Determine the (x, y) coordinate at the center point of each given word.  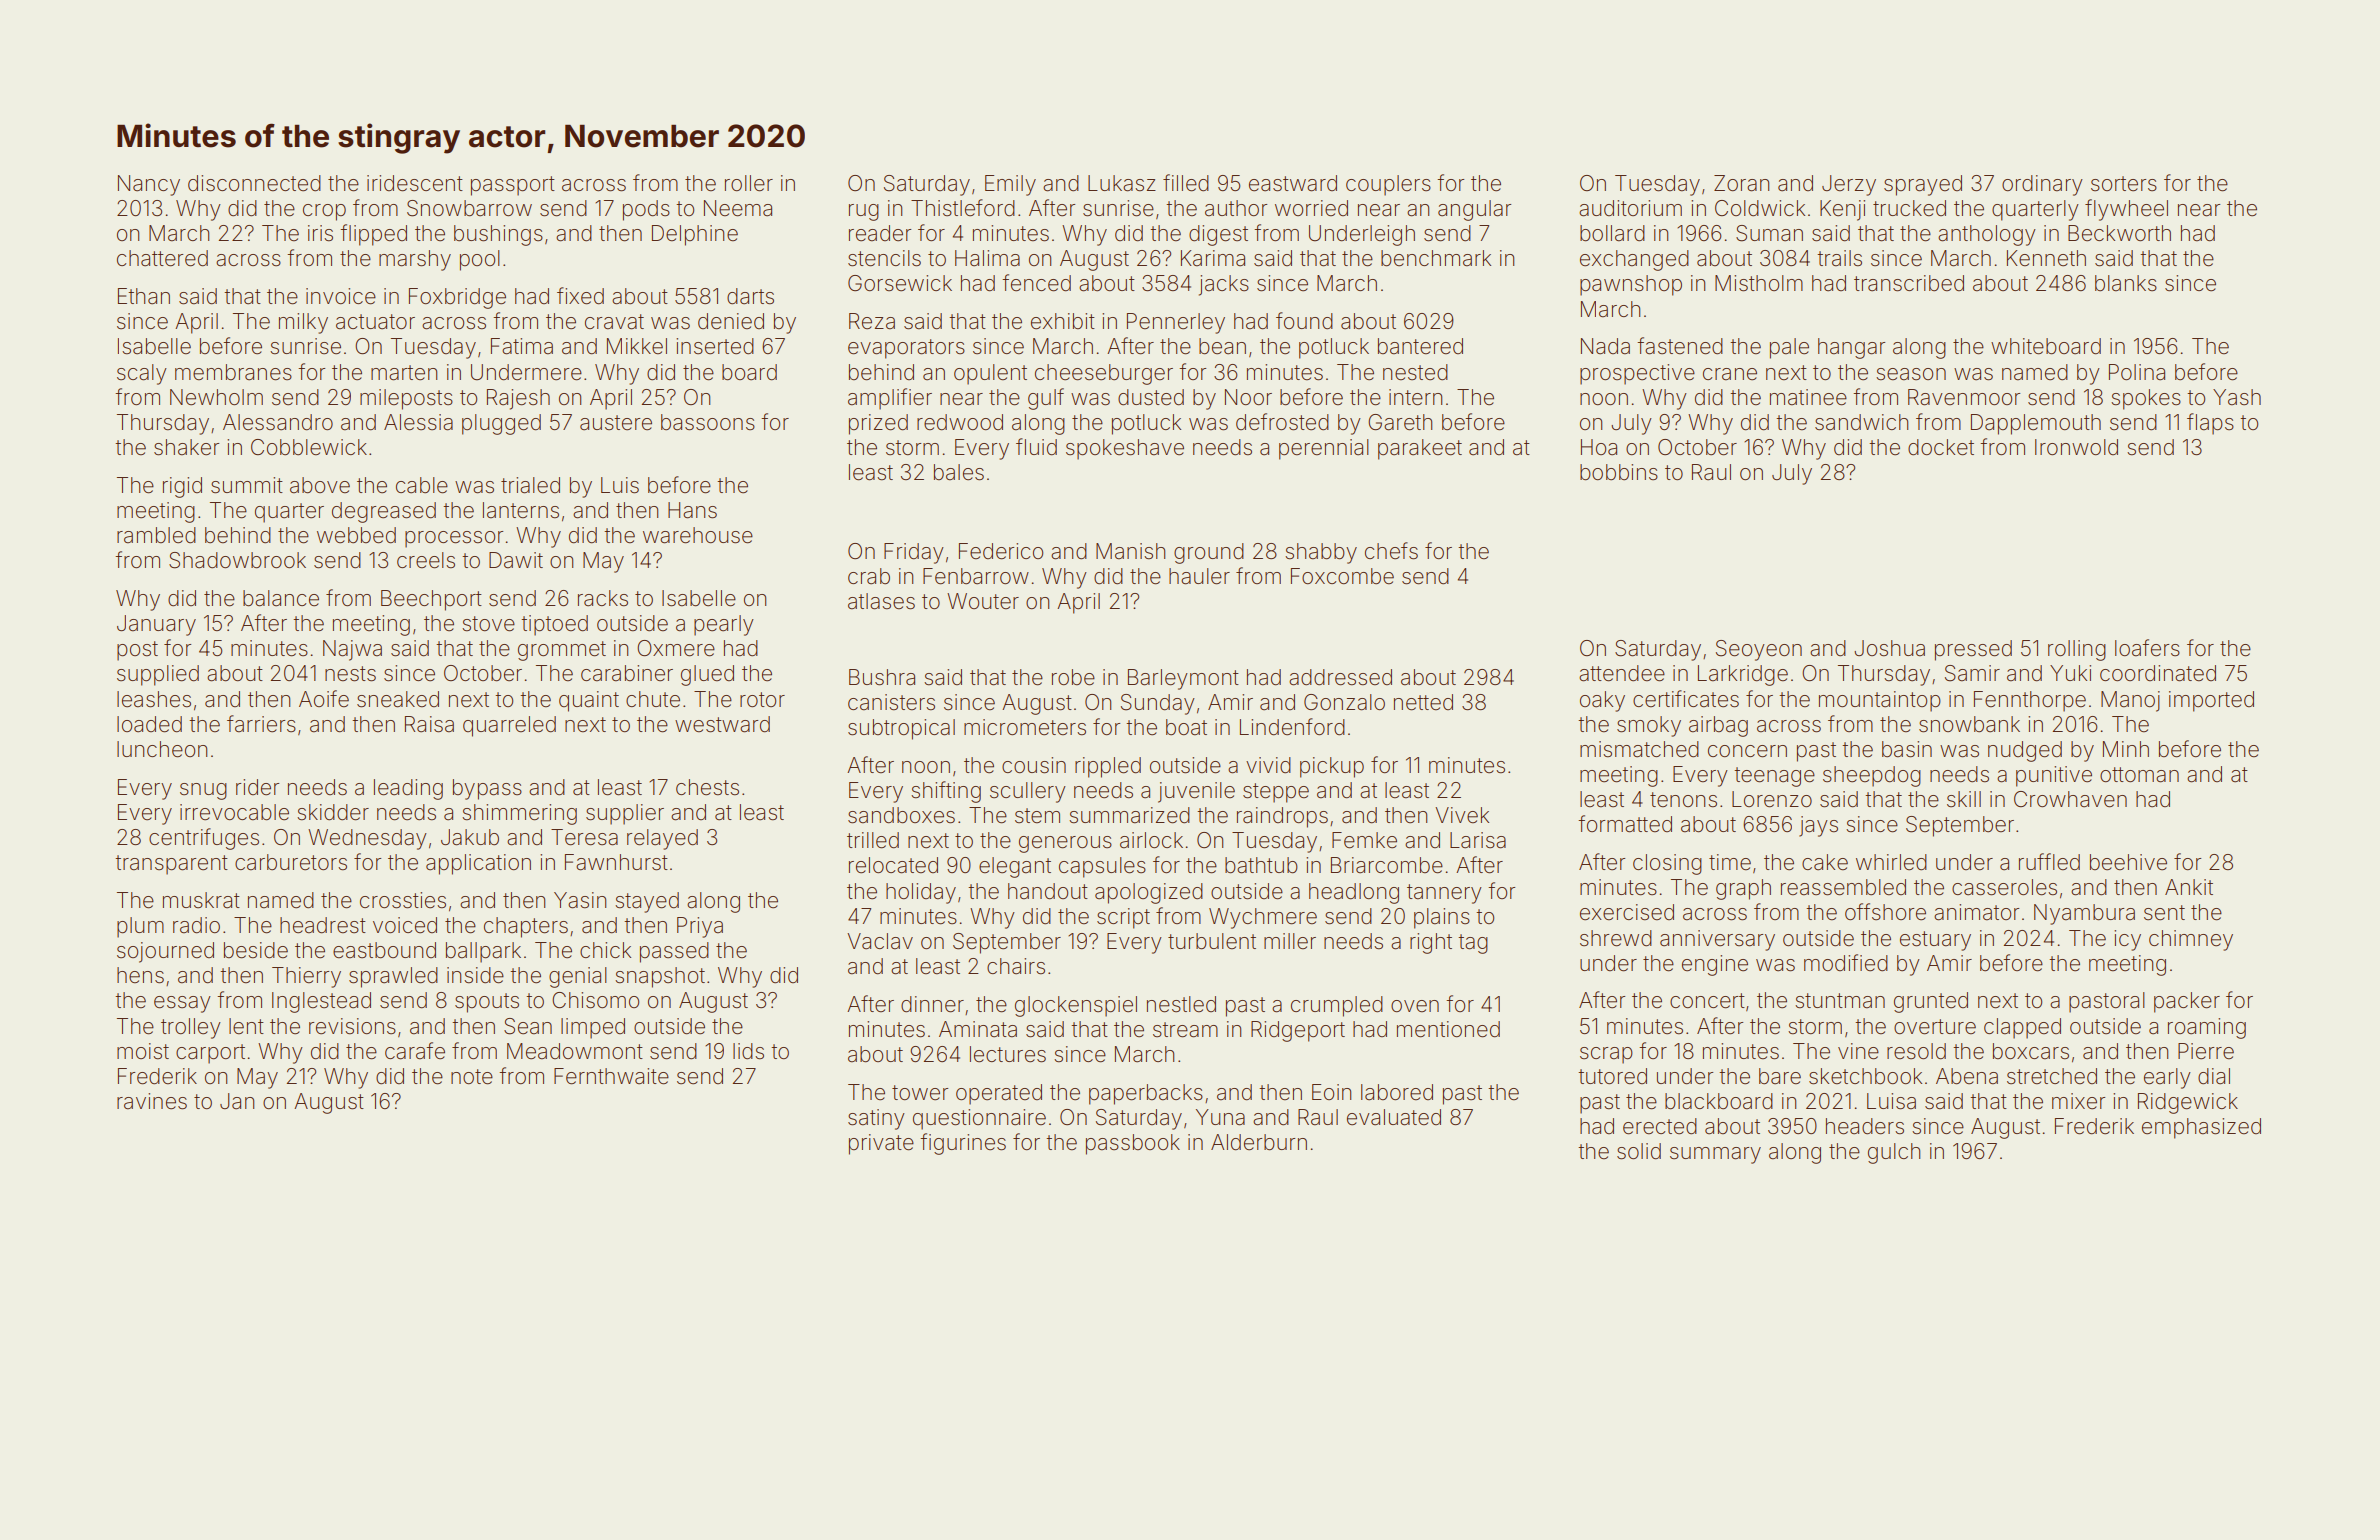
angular (1474, 210)
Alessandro (278, 422)
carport (210, 1054)
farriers (261, 724)
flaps (2210, 424)
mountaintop (1880, 701)
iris (320, 233)
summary (1715, 1155)
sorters (2124, 184)
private (881, 1144)
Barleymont (1183, 679)
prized (878, 424)
